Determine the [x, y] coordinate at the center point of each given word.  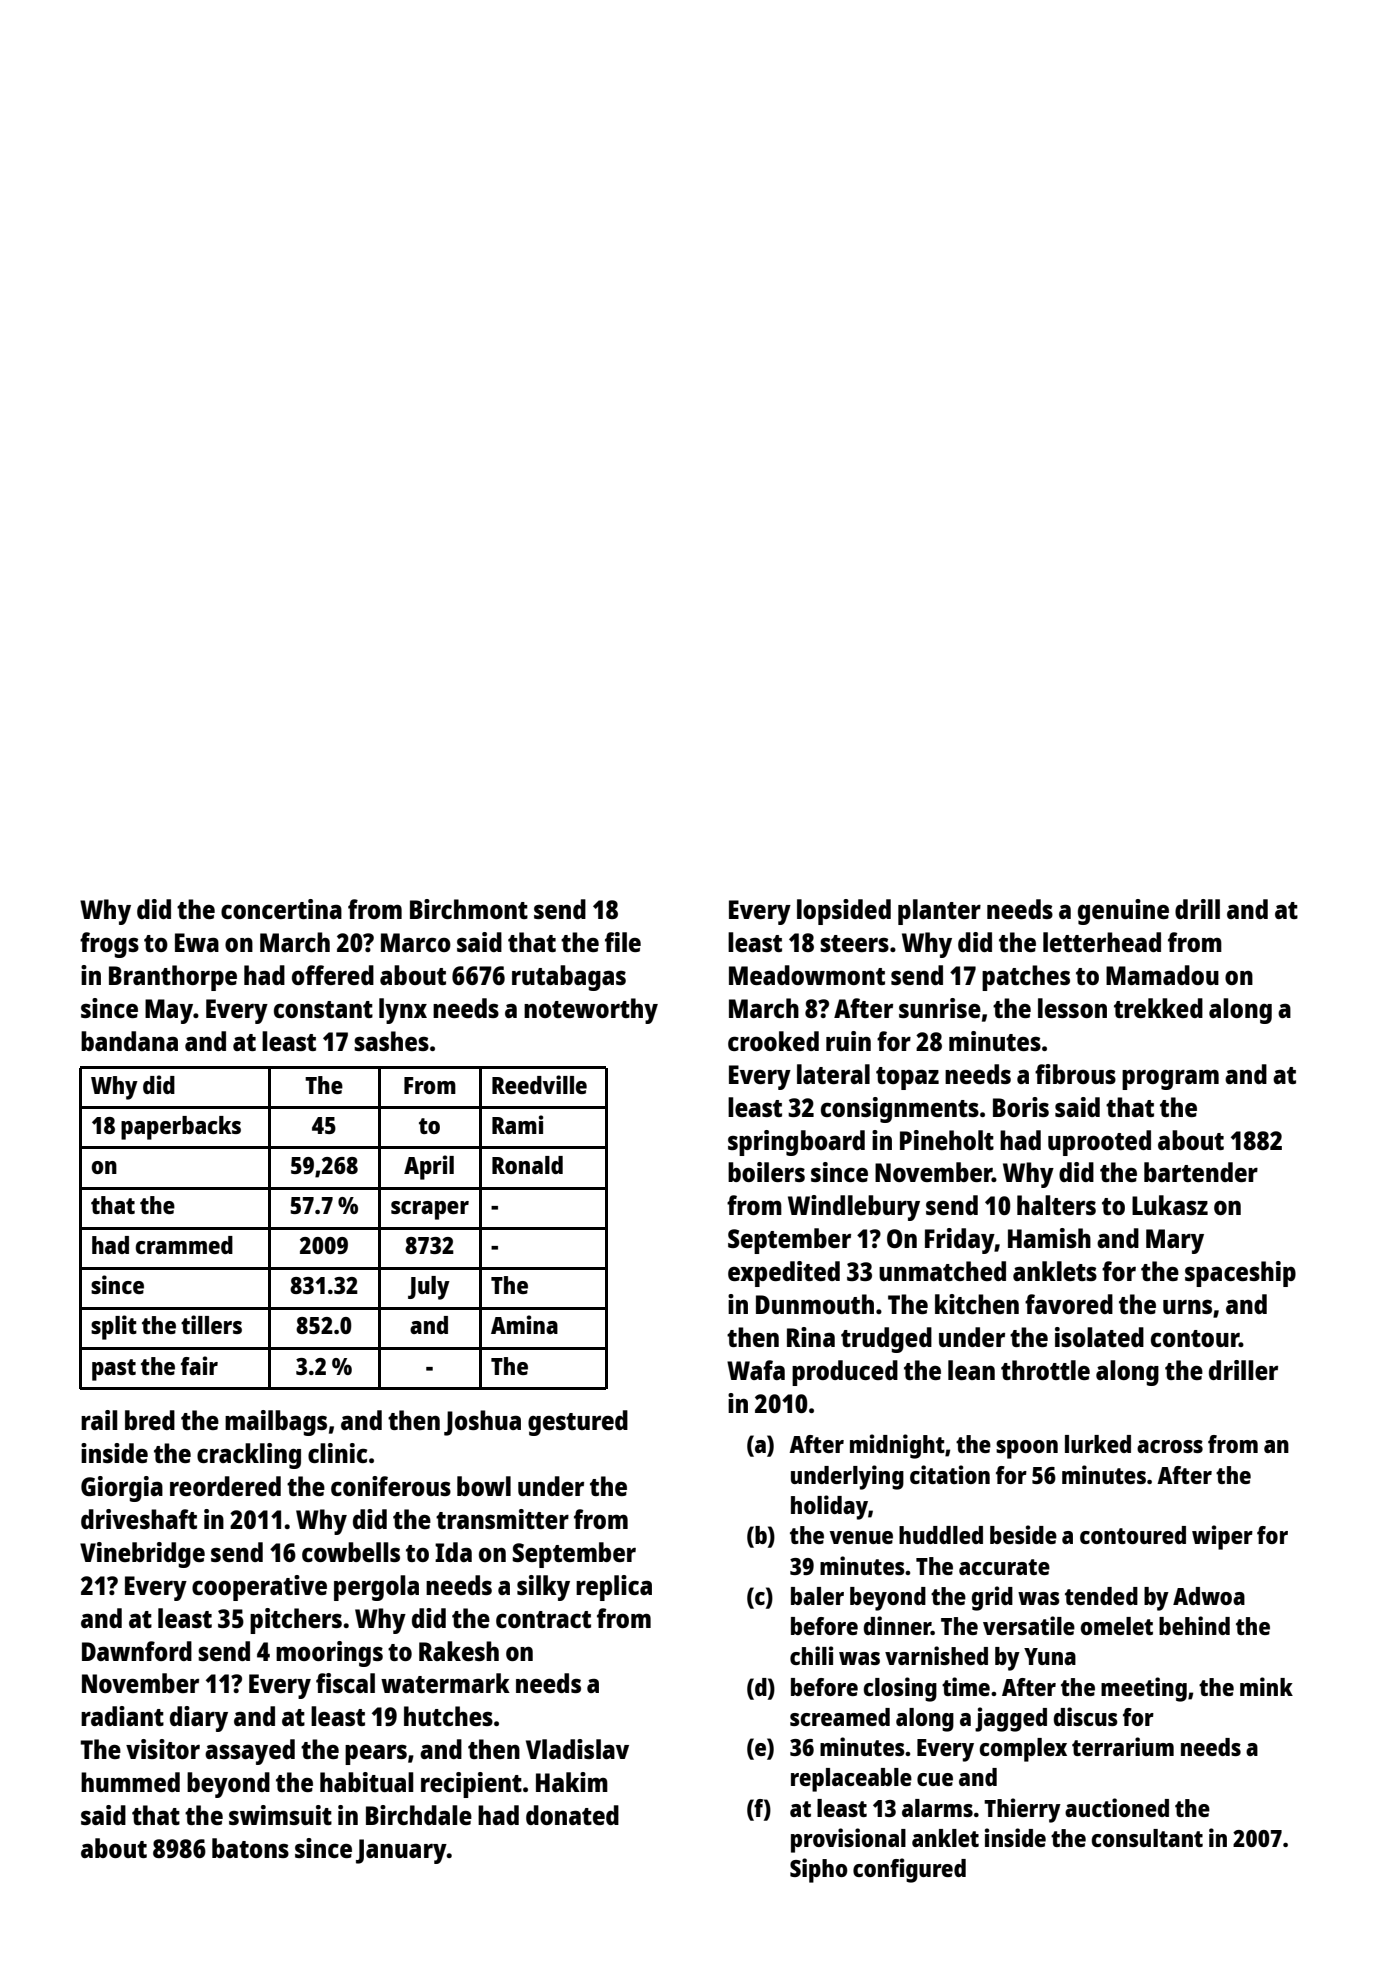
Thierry [1022, 1810]
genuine [1123, 912]
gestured [578, 1423]
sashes [391, 1041]
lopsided [844, 912]
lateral [833, 1074]
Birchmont [469, 909]
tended [1101, 1596]
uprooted [1099, 1143]
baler [817, 1596]
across [1170, 1446]
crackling [249, 1456]
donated [572, 1815]
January [401, 1851]
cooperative [259, 1588]
